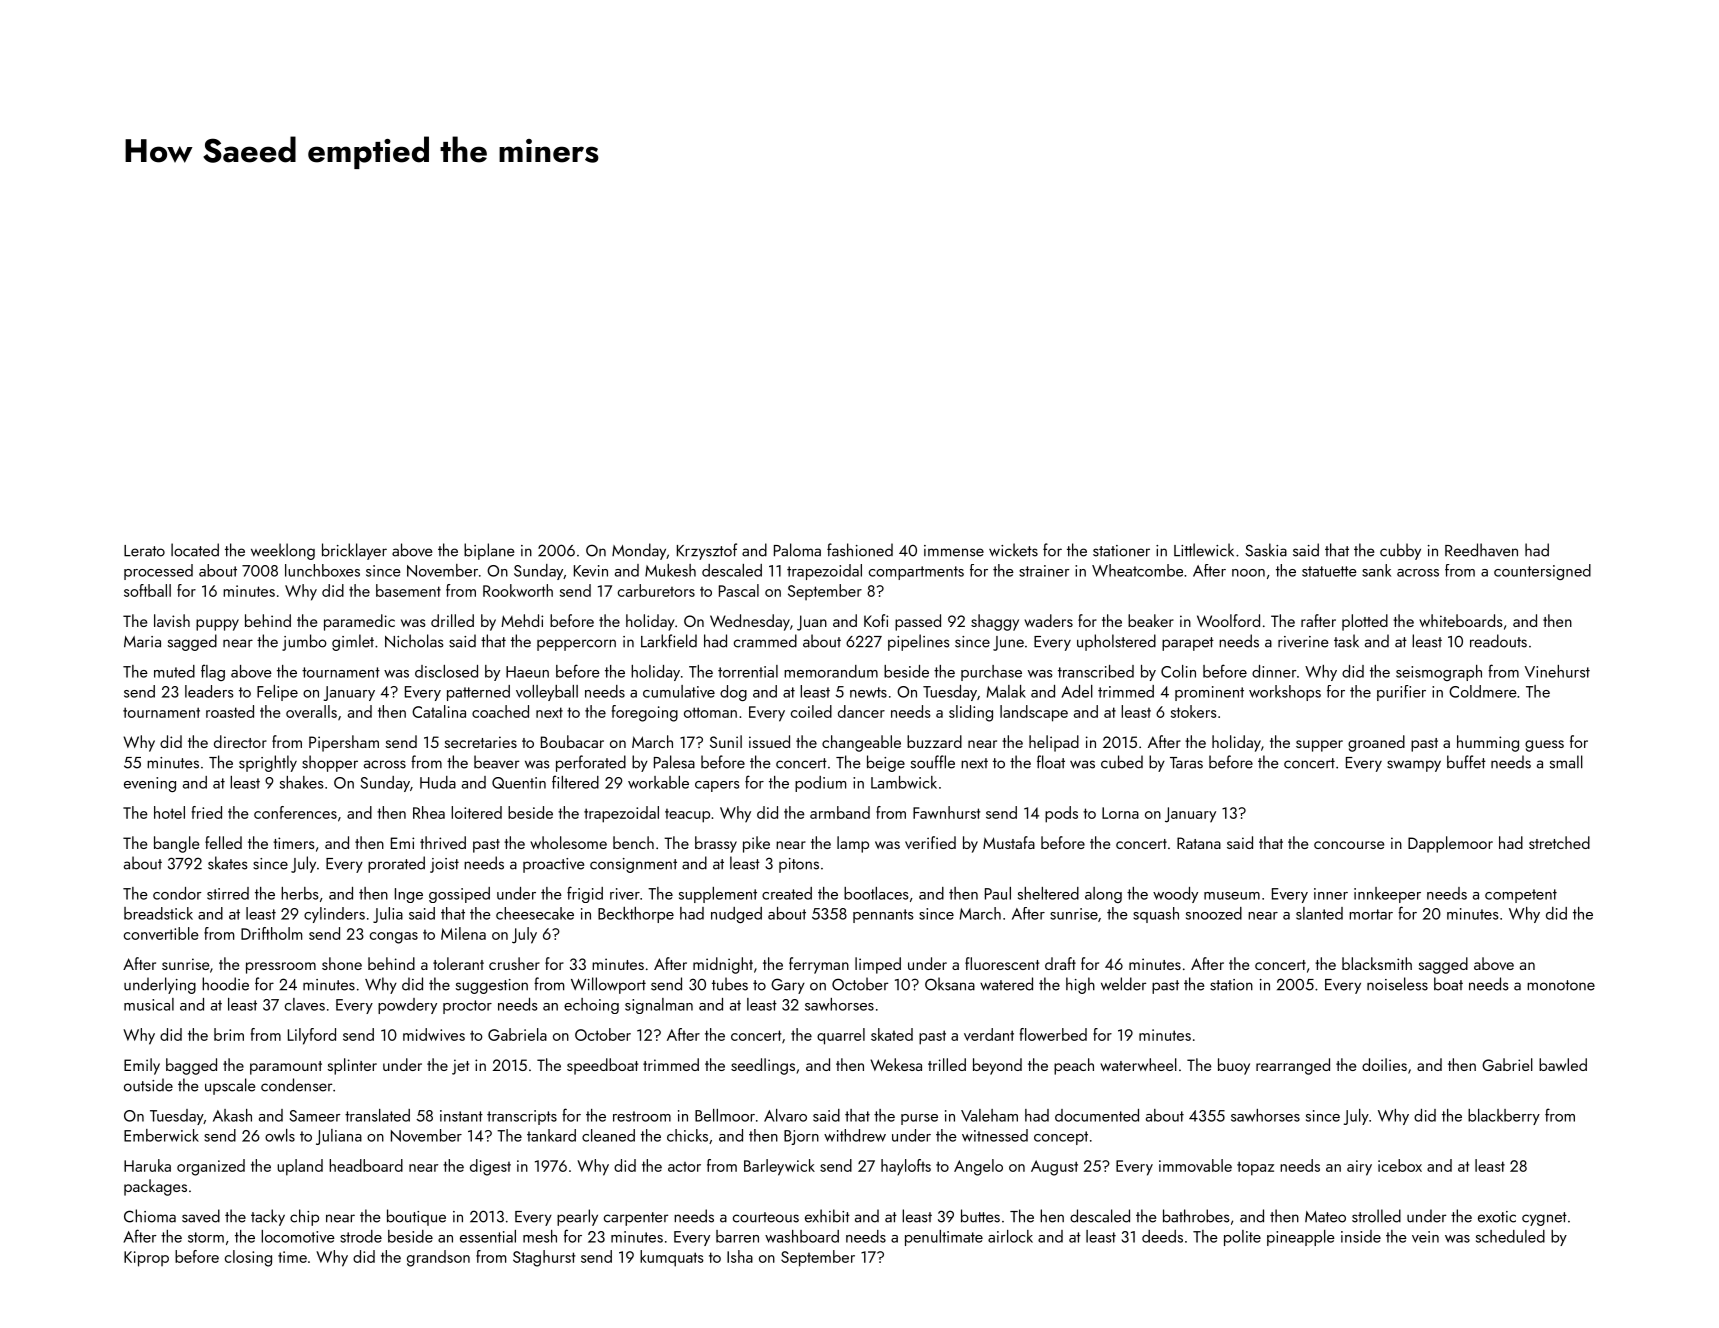 This page has height=1328, width=1719. I want to click on limped, so click(878, 965).
